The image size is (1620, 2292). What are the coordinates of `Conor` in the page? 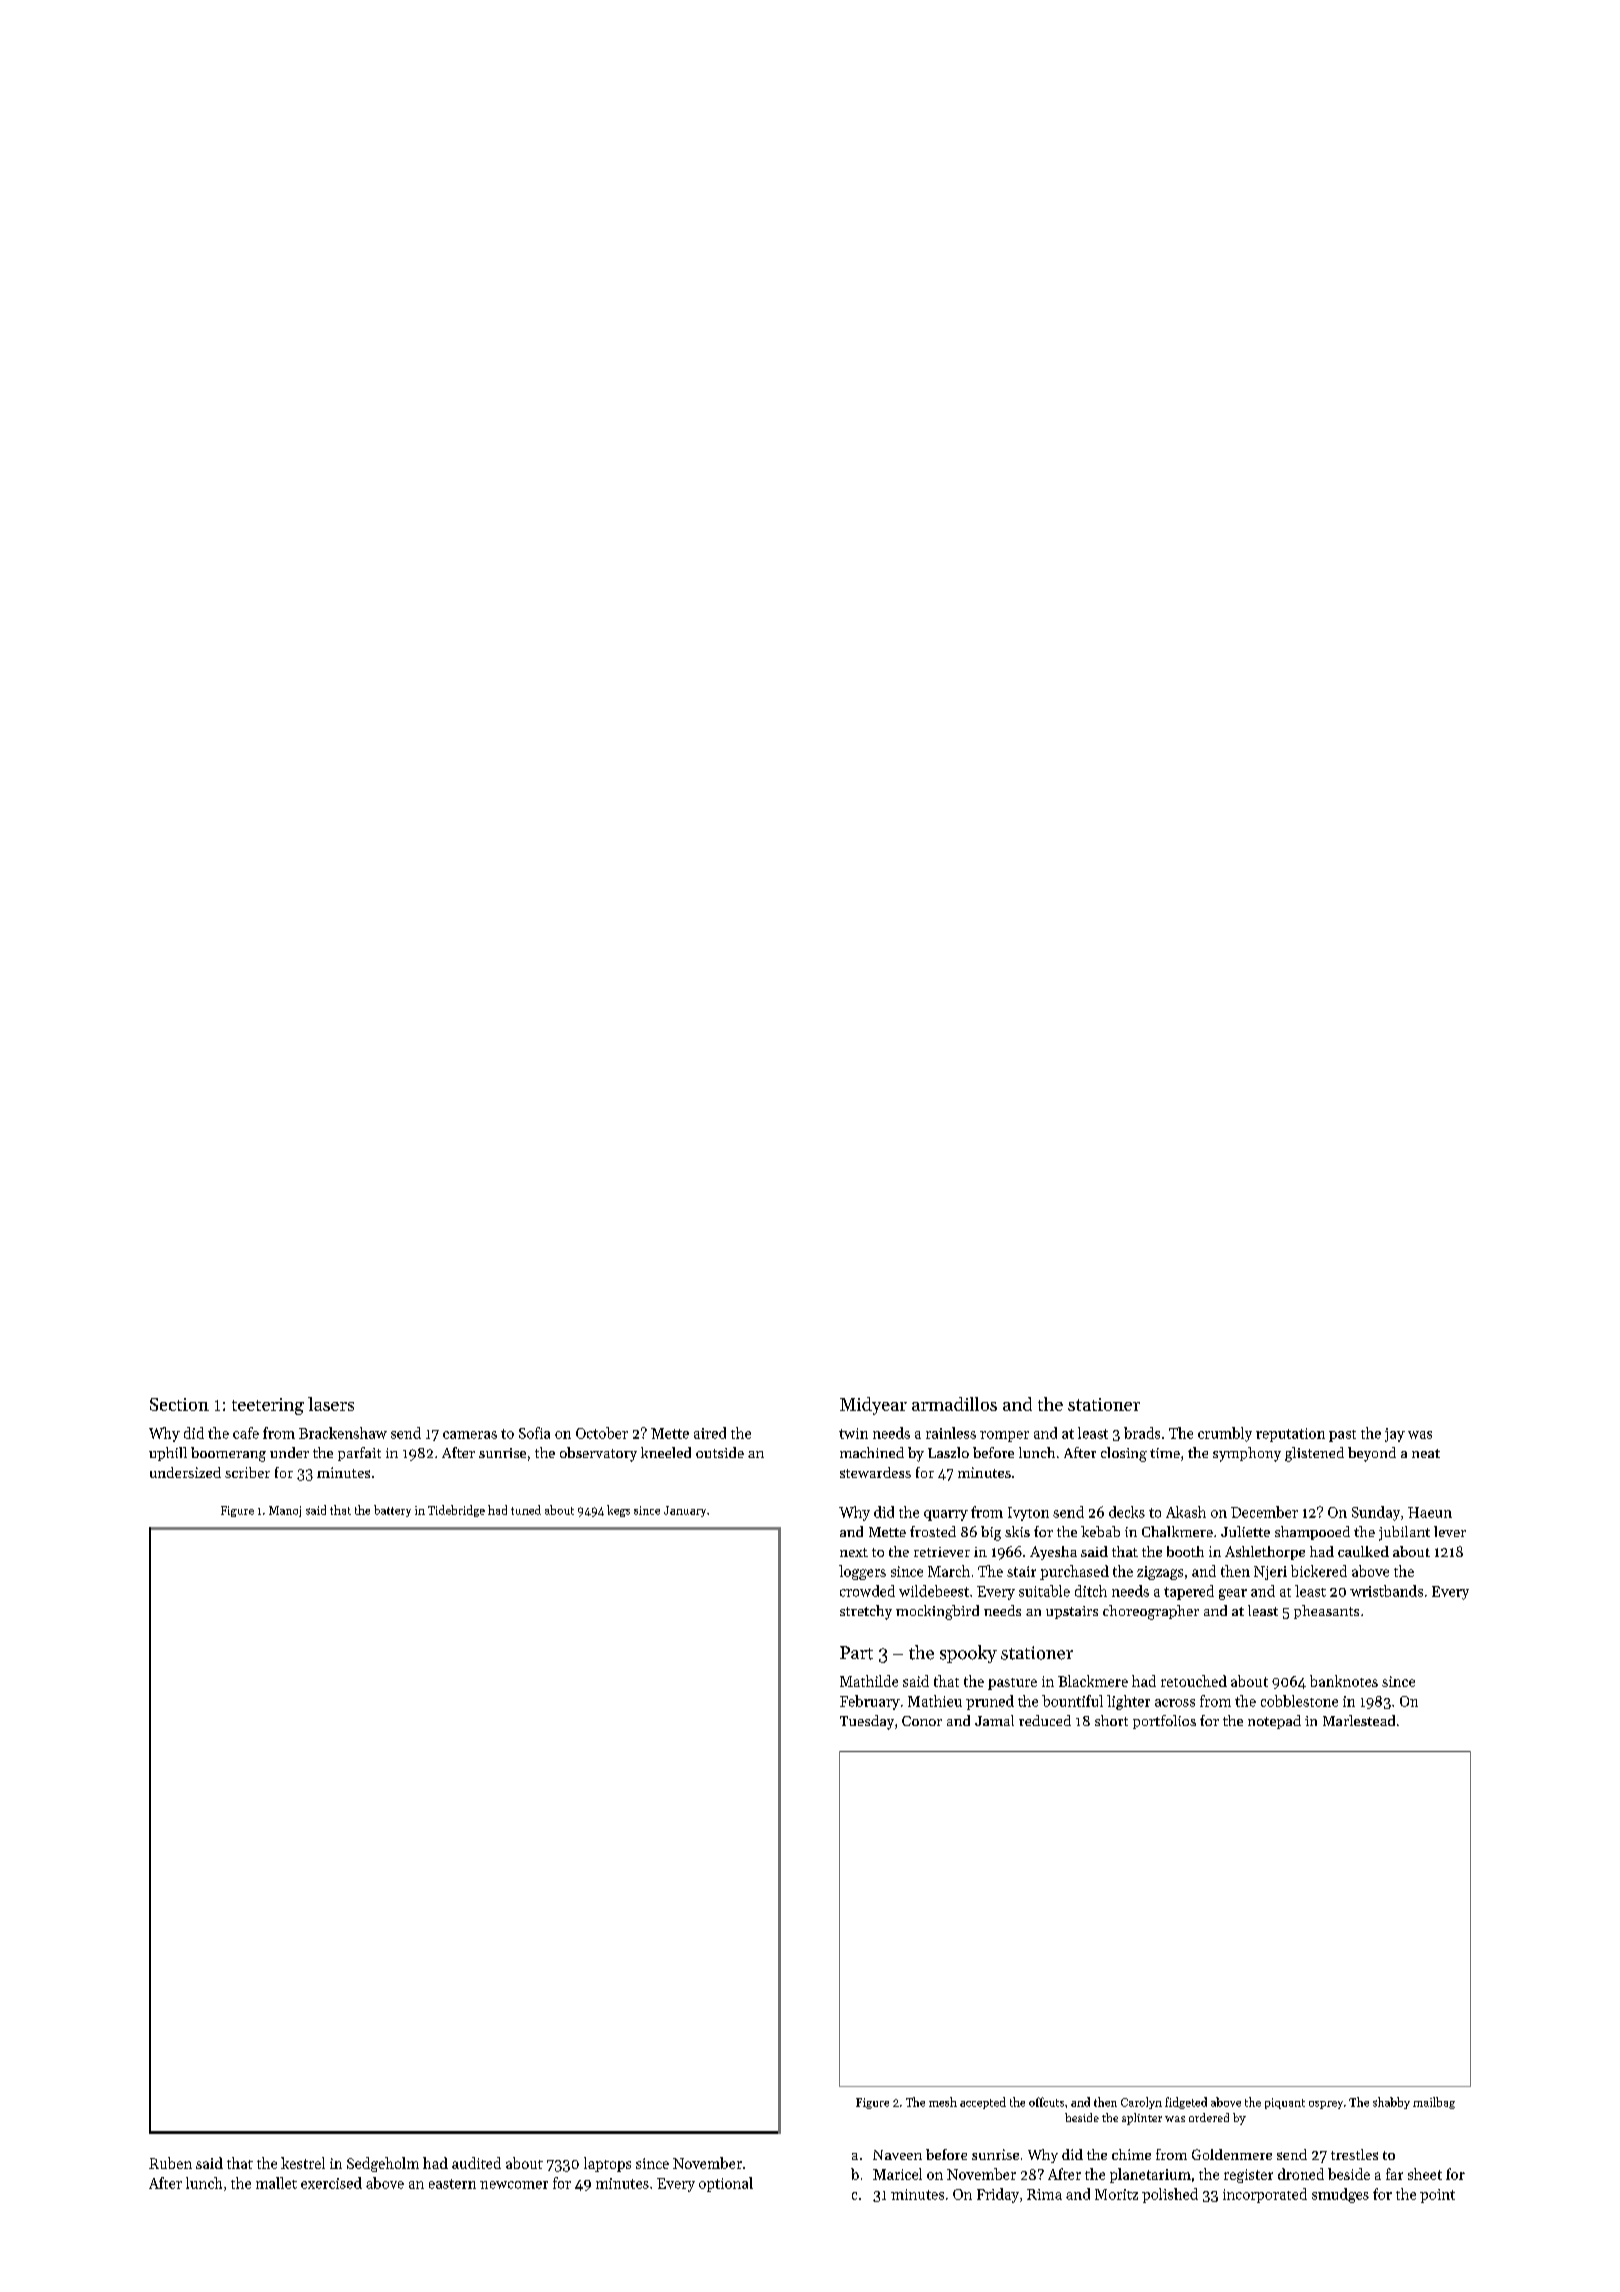 It's located at (922, 1721).
